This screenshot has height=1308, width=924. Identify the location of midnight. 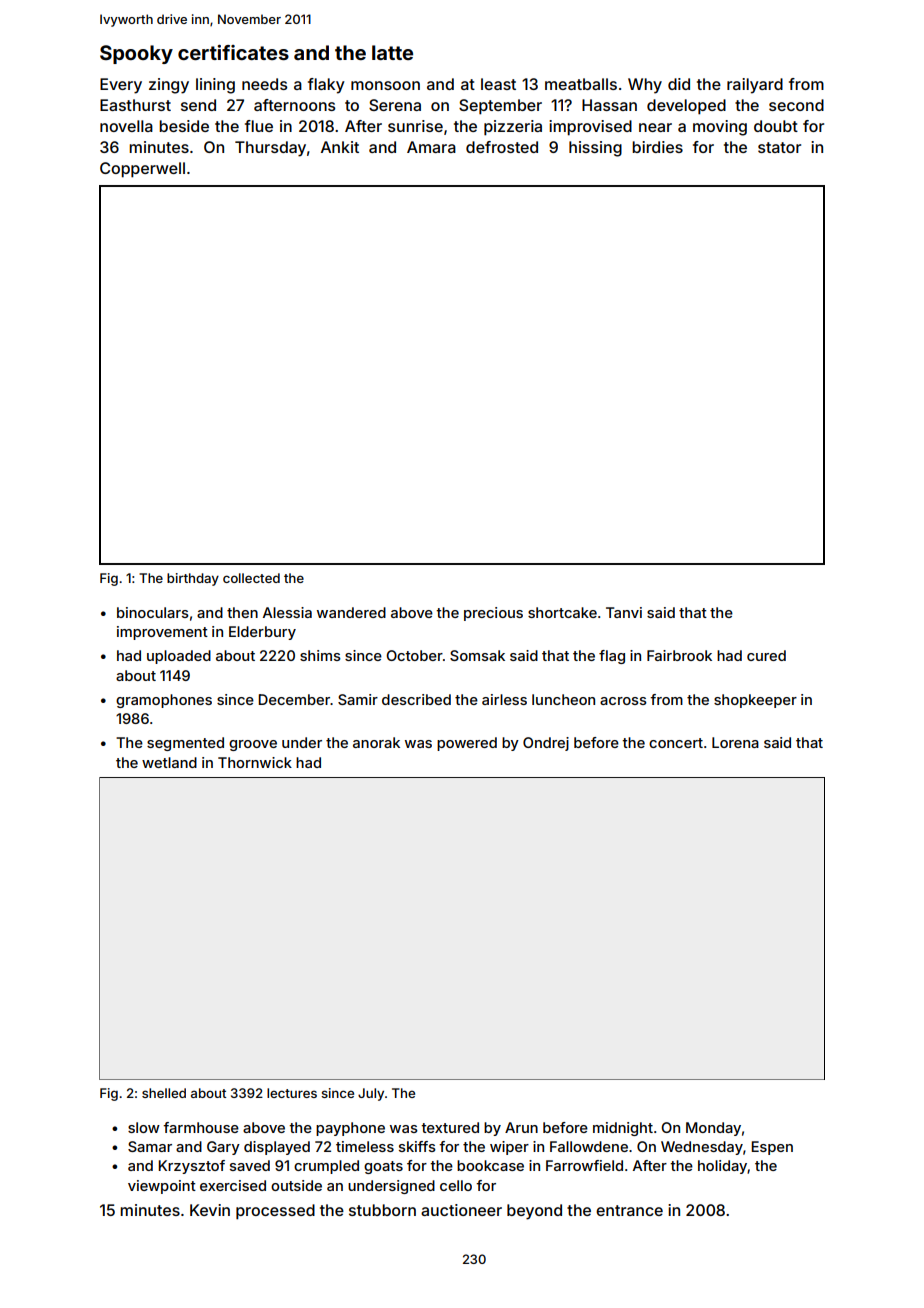
(623, 1129).
